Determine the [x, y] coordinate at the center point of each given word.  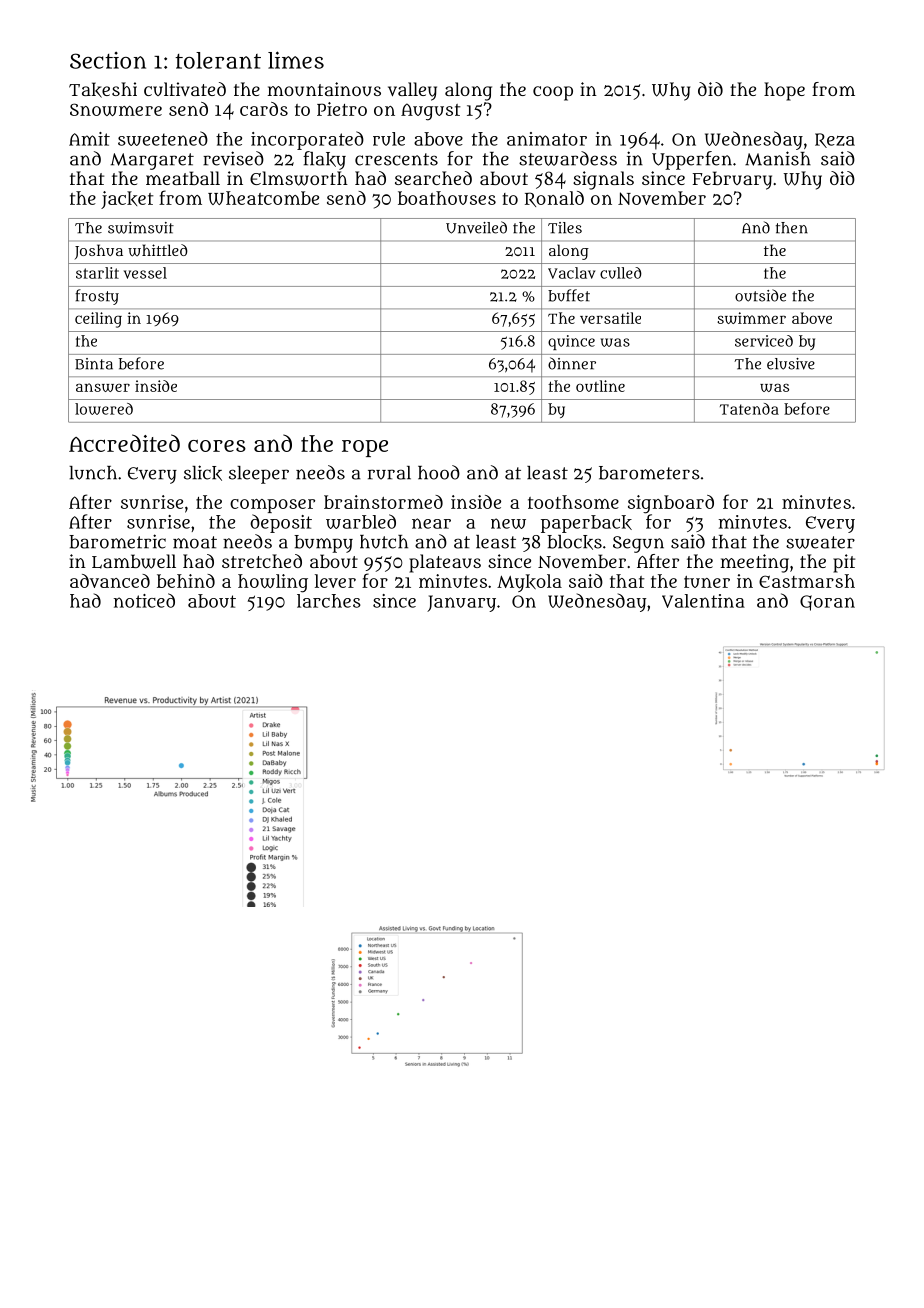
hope [784, 91]
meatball [183, 178]
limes [296, 60]
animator [547, 139]
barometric [117, 541]
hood [439, 472]
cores [217, 445]
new [508, 523]
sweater [820, 542]
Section [108, 60]
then [792, 228]
